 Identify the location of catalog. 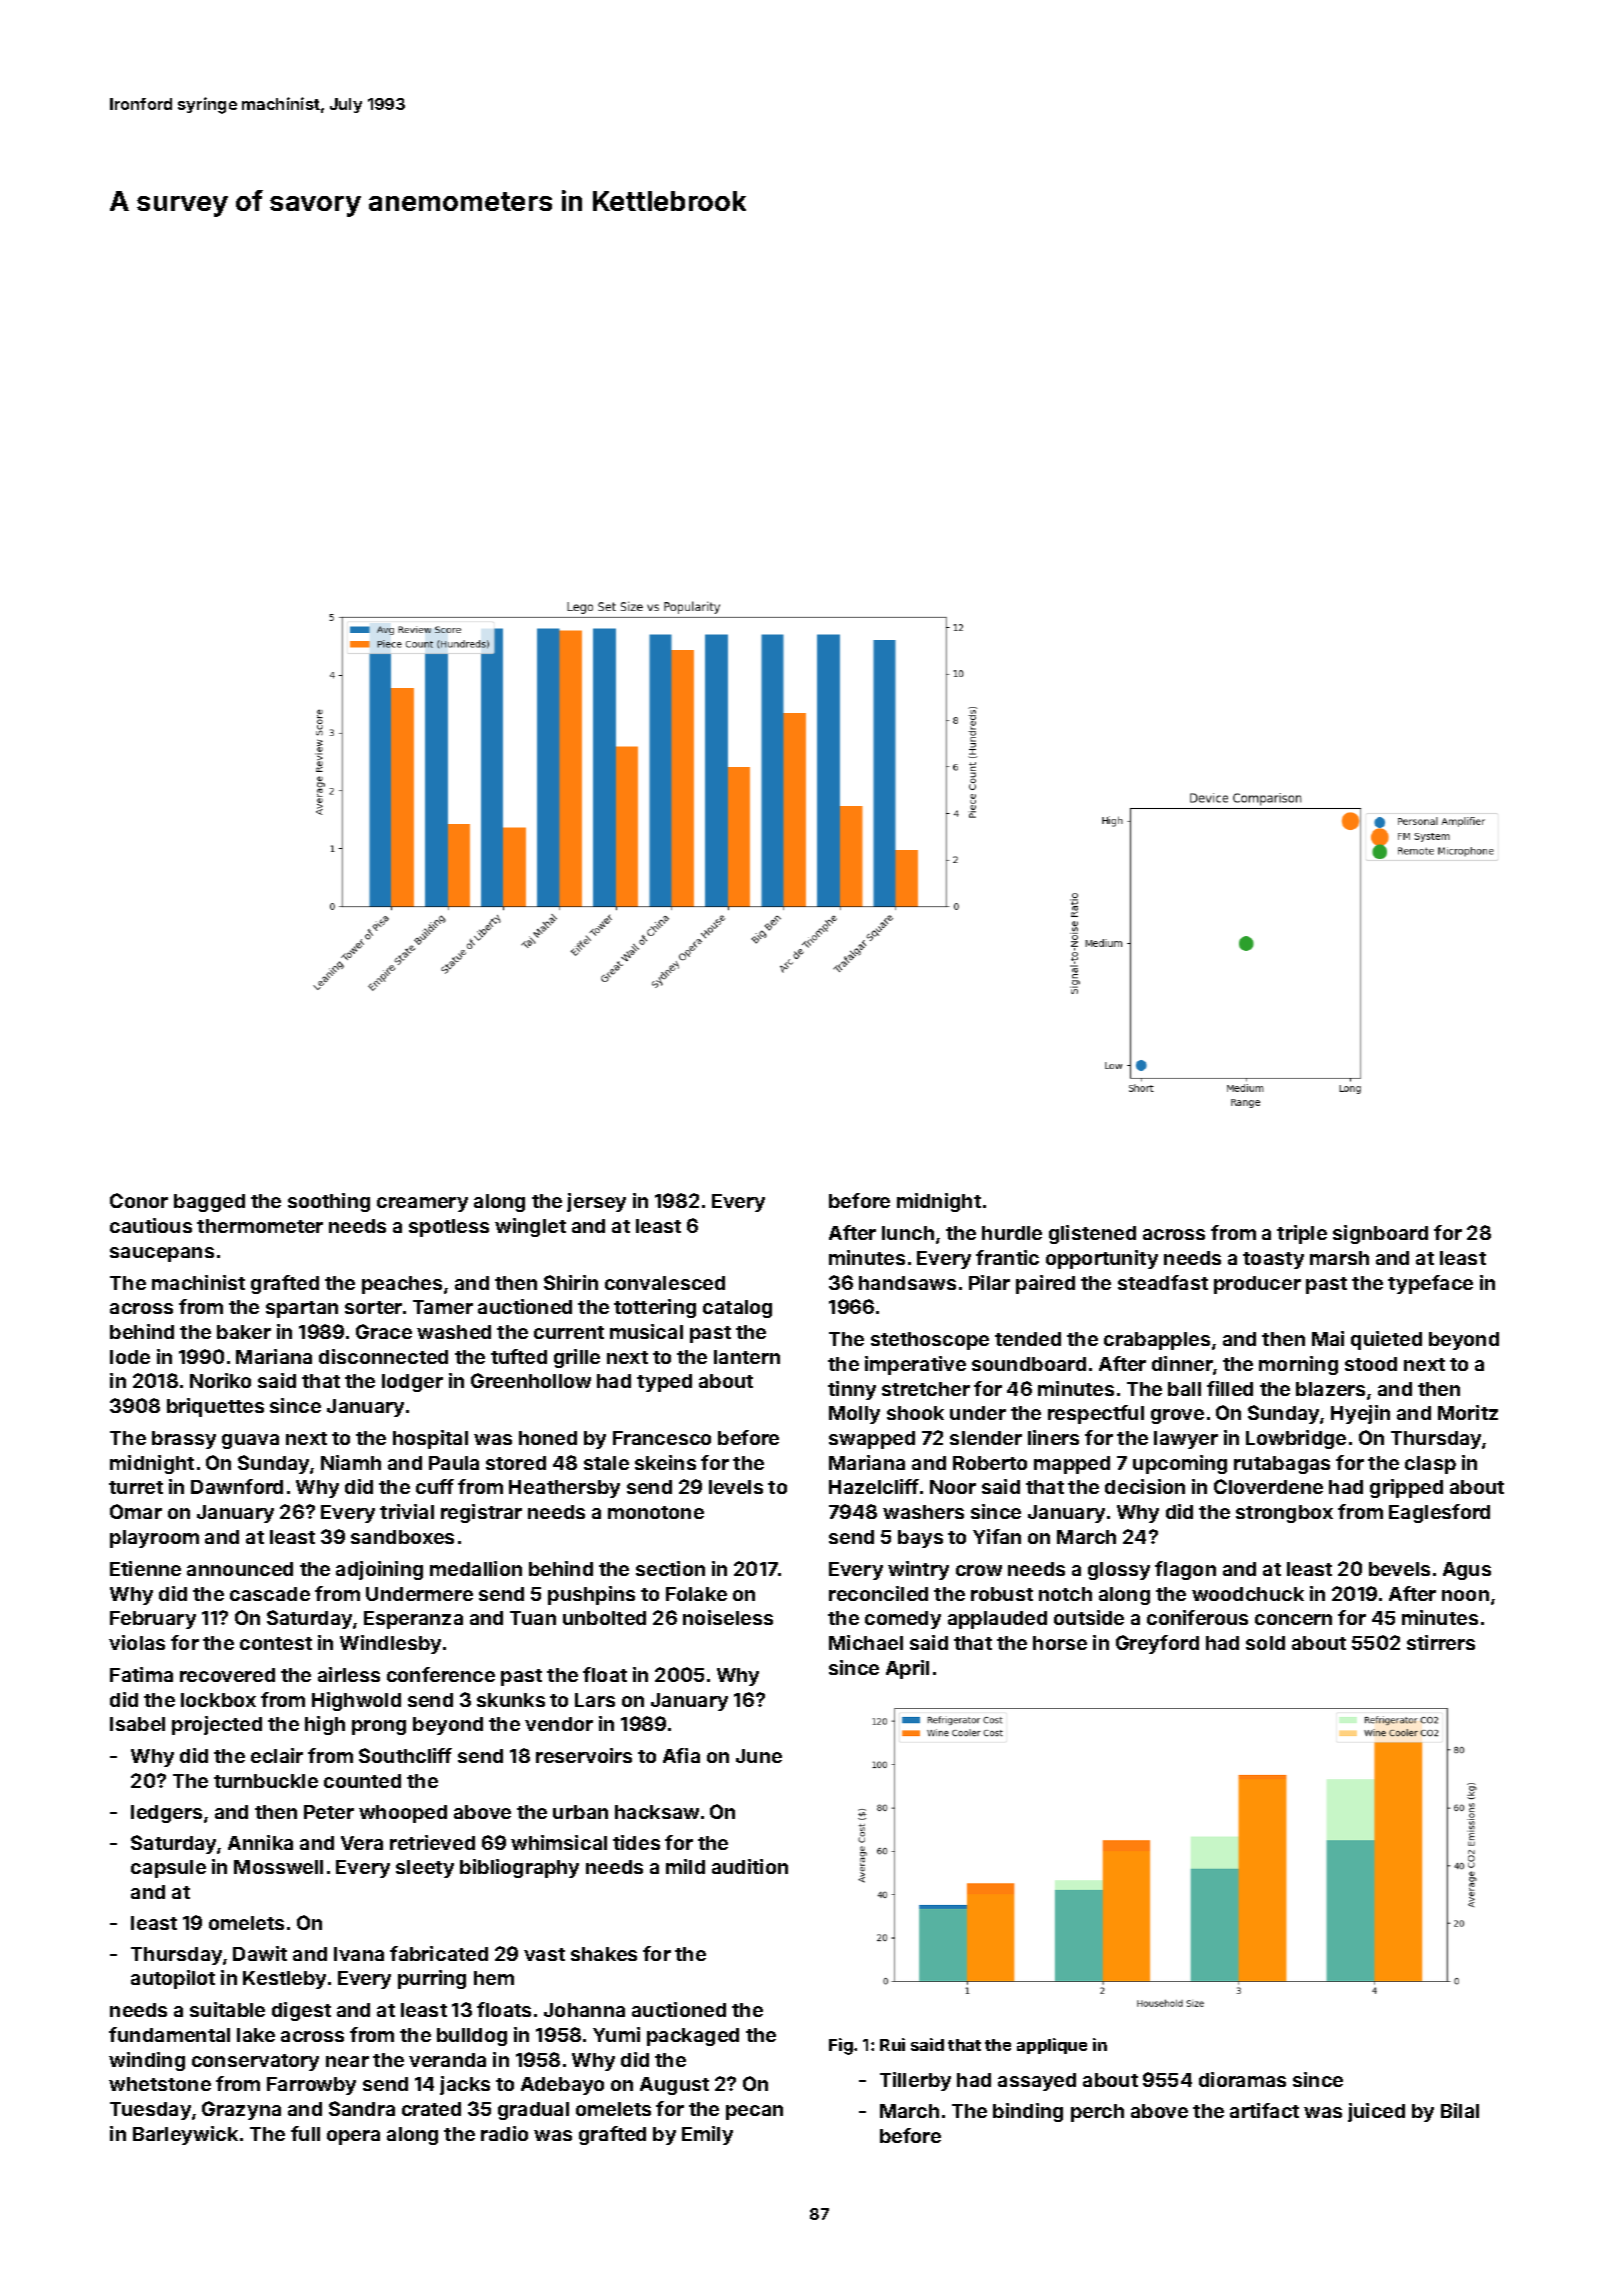
(737, 1309).
